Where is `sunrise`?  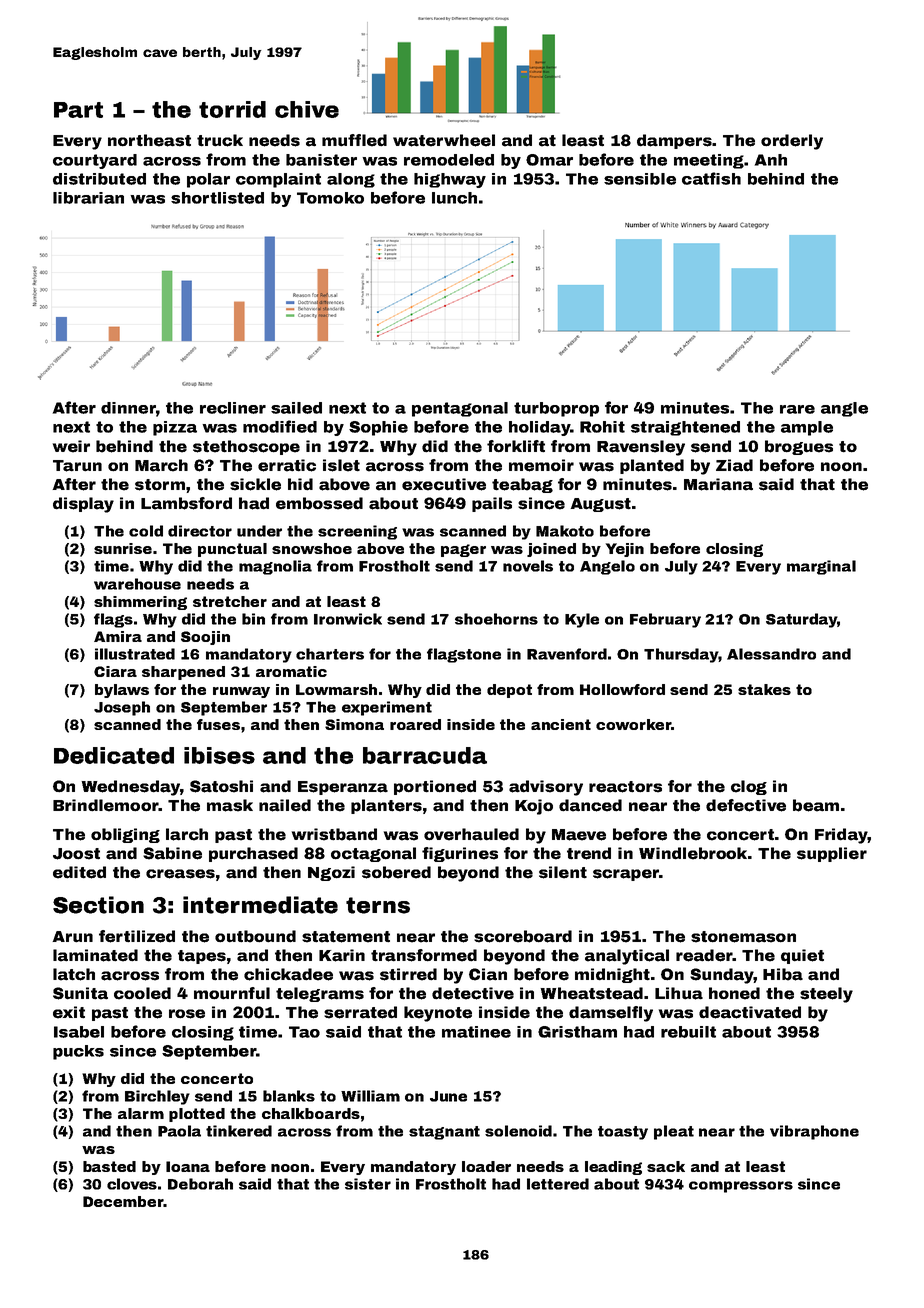 sunrise is located at coordinates (123, 548).
